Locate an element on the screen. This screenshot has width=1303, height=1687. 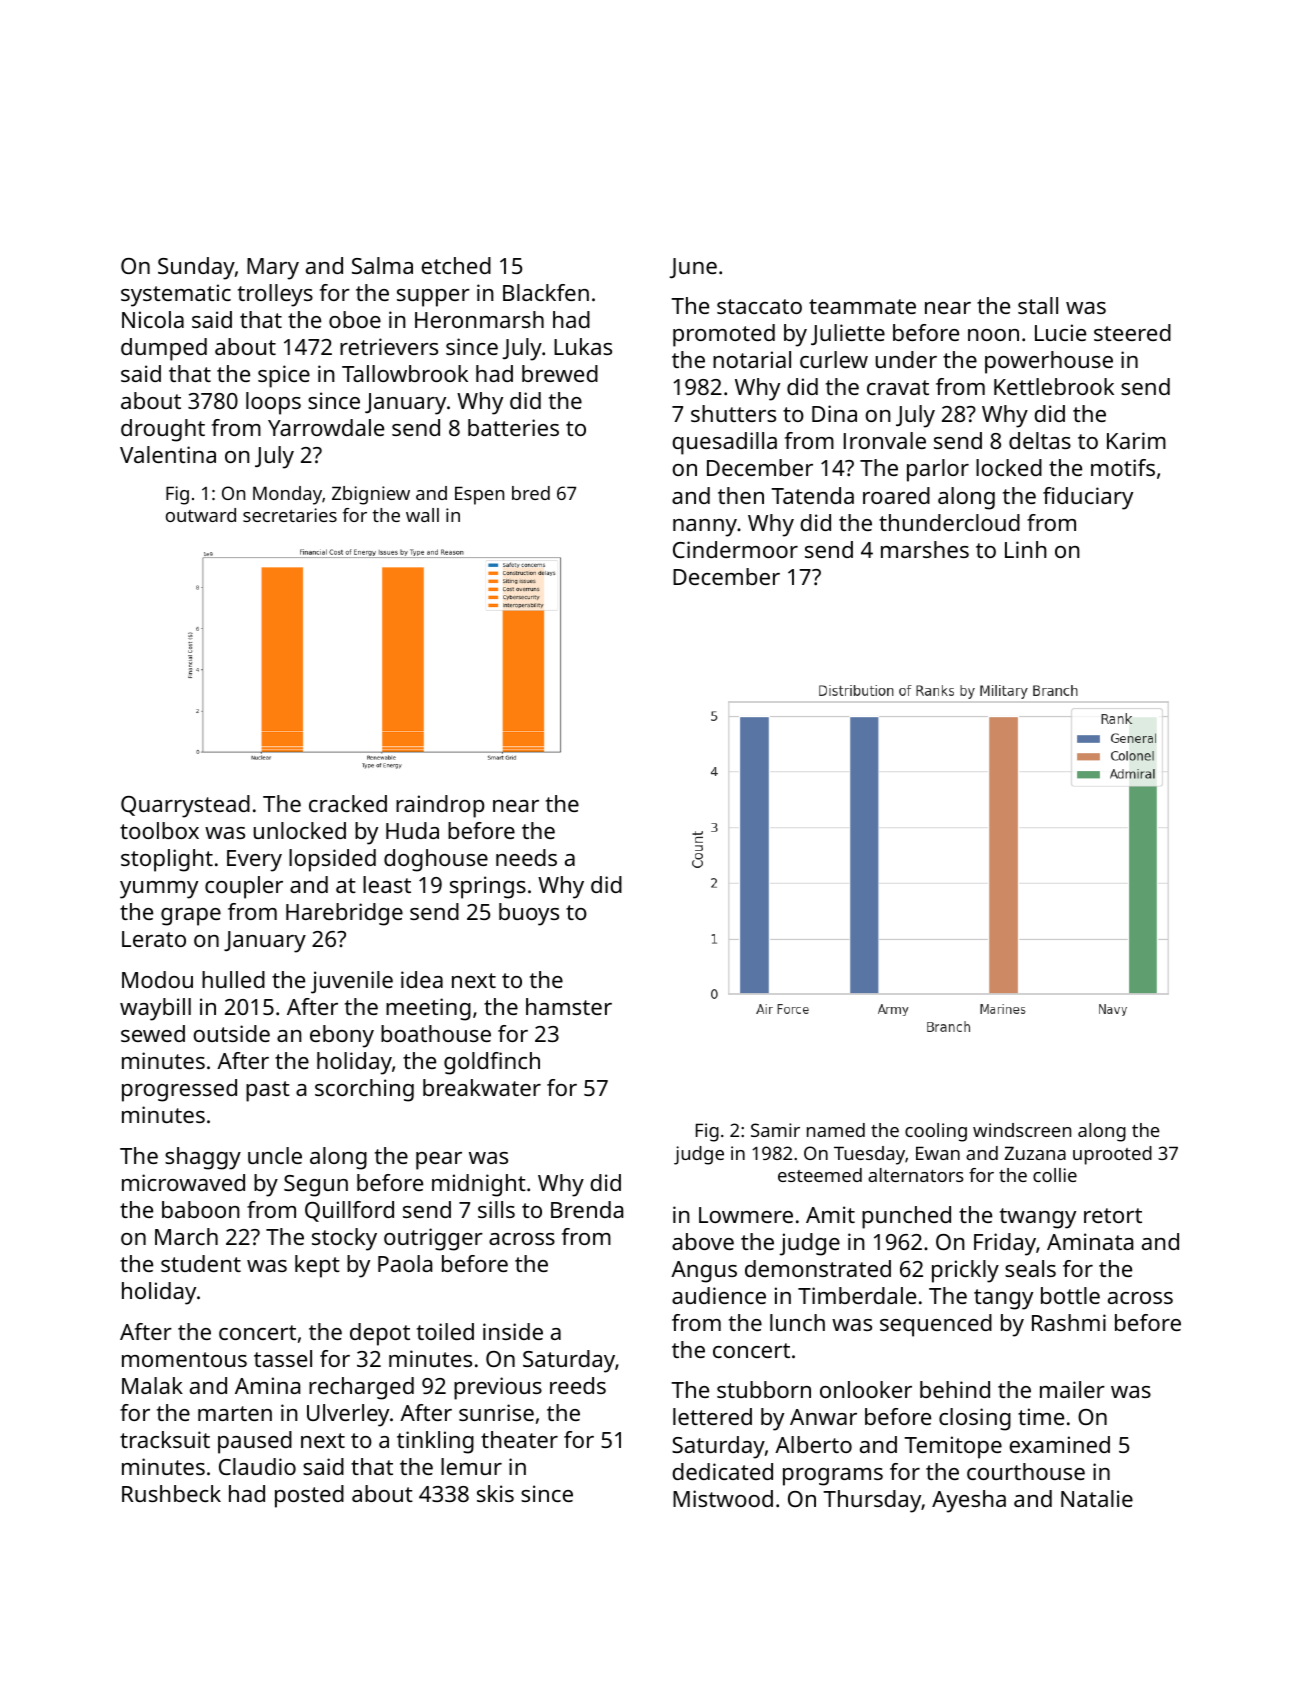
hamster is located at coordinates (569, 1006).
